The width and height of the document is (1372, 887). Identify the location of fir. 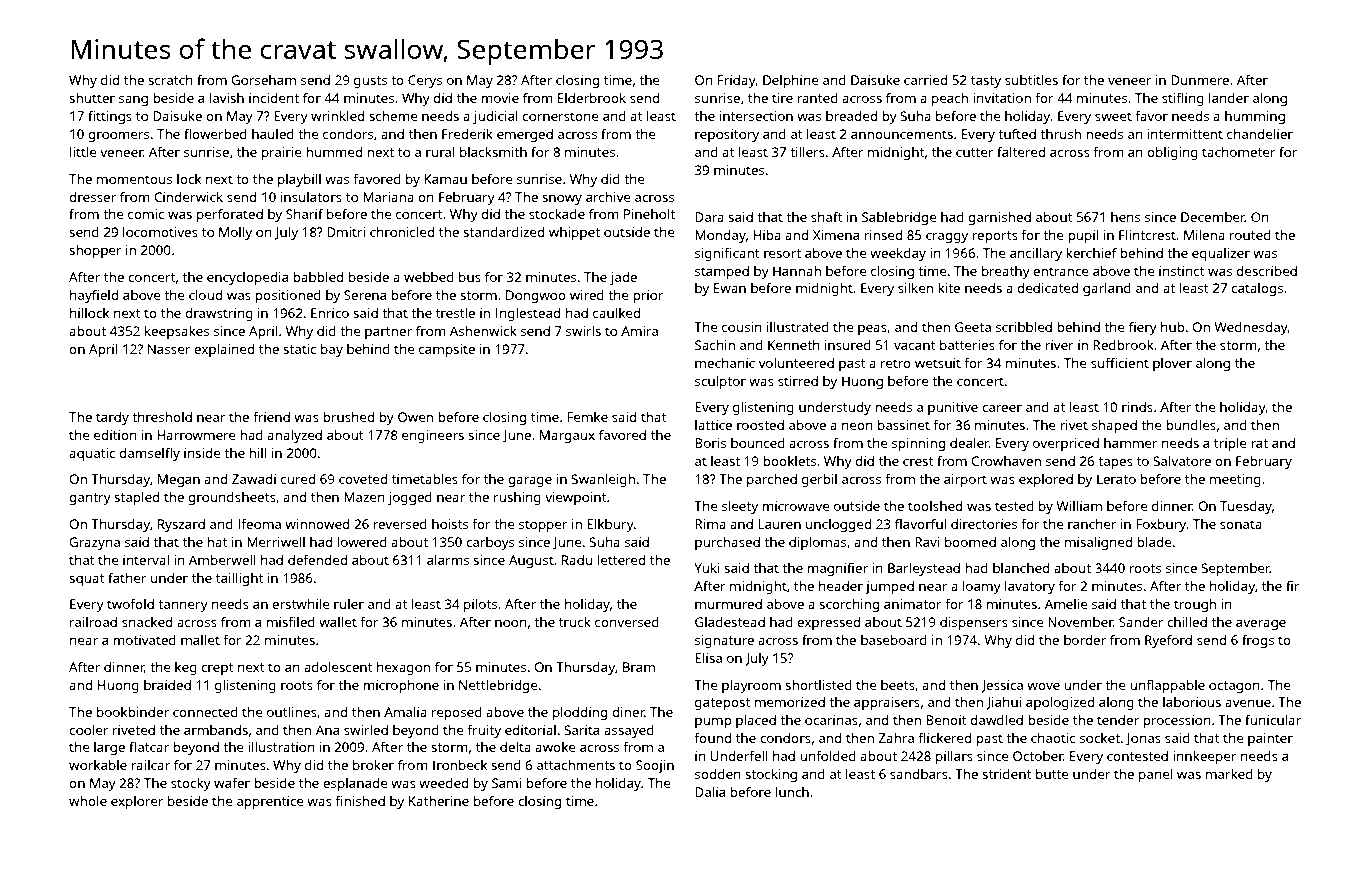
(1293, 585).
